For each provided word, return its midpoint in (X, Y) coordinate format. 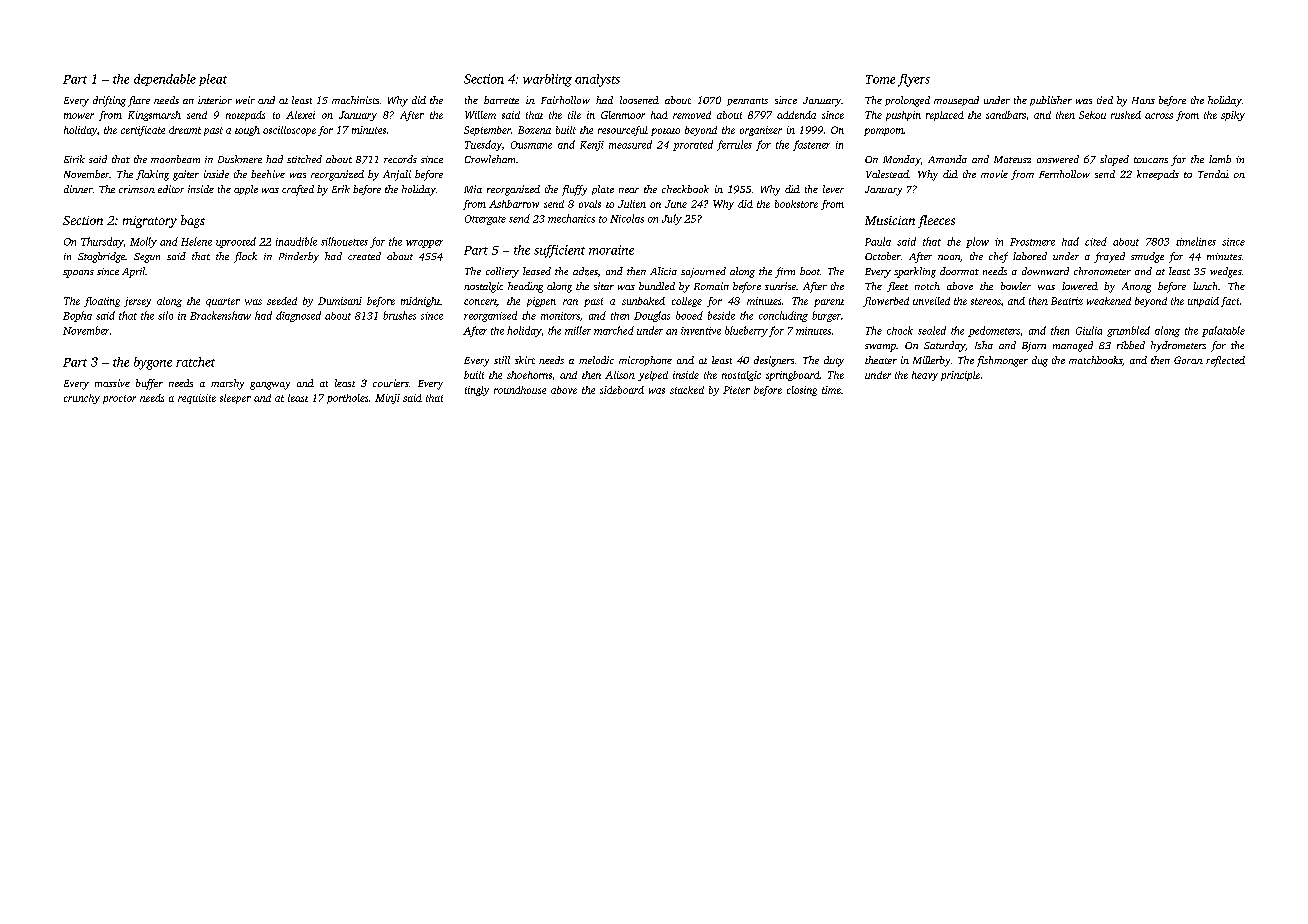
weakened (1109, 301)
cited (1096, 241)
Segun (147, 258)
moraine (611, 250)
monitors (560, 316)
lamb (1220, 159)
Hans (1143, 100)
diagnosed (298, 316)
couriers (391, 383)
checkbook (685, 189)
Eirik (74, 159)
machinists (355, 100)
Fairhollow (565, 100)
